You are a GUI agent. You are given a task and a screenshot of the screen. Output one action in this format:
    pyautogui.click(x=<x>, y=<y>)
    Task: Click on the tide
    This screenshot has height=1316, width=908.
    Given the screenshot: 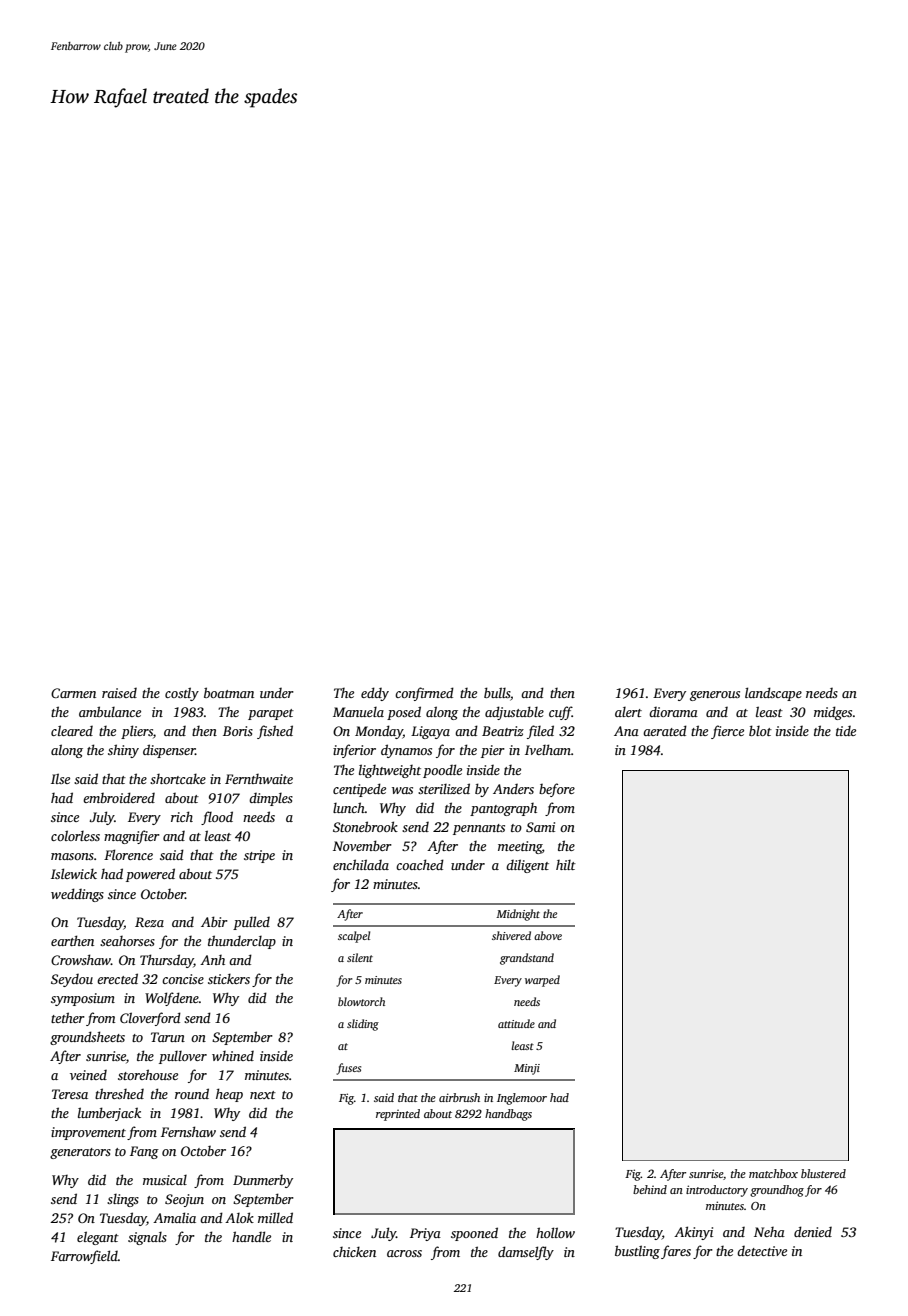 What is the action you would take?
    pyautogui.click(x=846, y=731)
